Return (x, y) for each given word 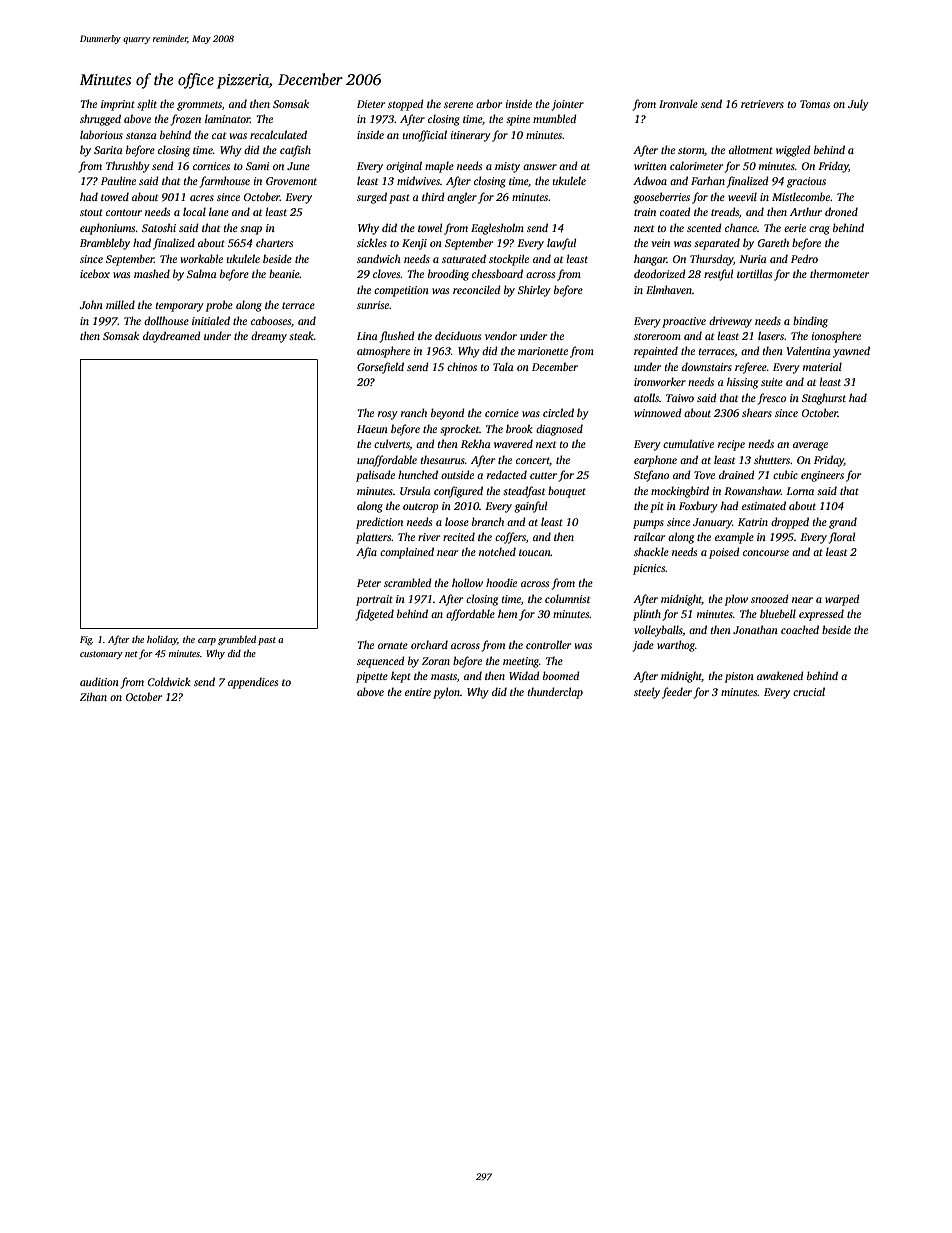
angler (462, 198)
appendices (253, 683)
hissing (742, 383)
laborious (101, 134)
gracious (806, 182)
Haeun (372, 429)
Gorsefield (380, 368)
